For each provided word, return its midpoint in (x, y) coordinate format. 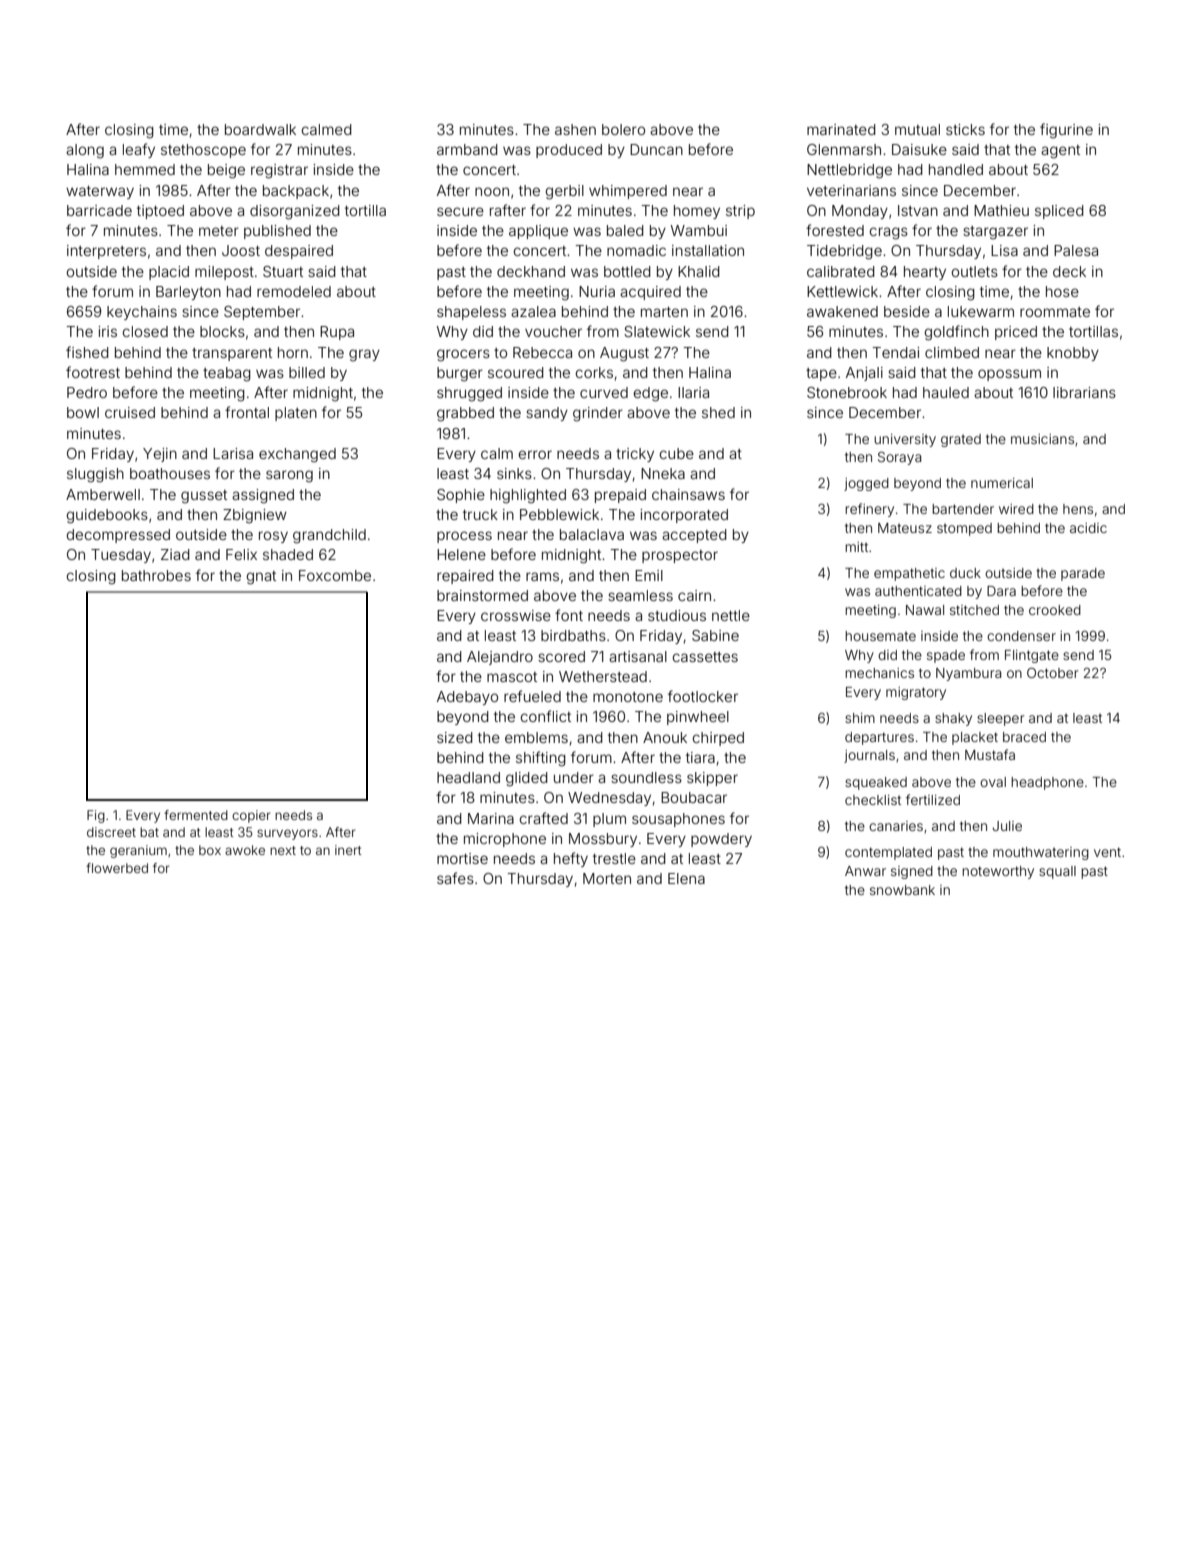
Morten (607, 878)
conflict (546, 716)
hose (1062, 291)
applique (538, 232)
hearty (925, 273)
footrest (93, 372)
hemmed (145, 169)
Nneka (663, 473)
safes (455, 878)
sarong (289, 476)
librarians (1084, 392)
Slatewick (657, 331)
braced (1024, 737)
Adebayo (467, 698)
